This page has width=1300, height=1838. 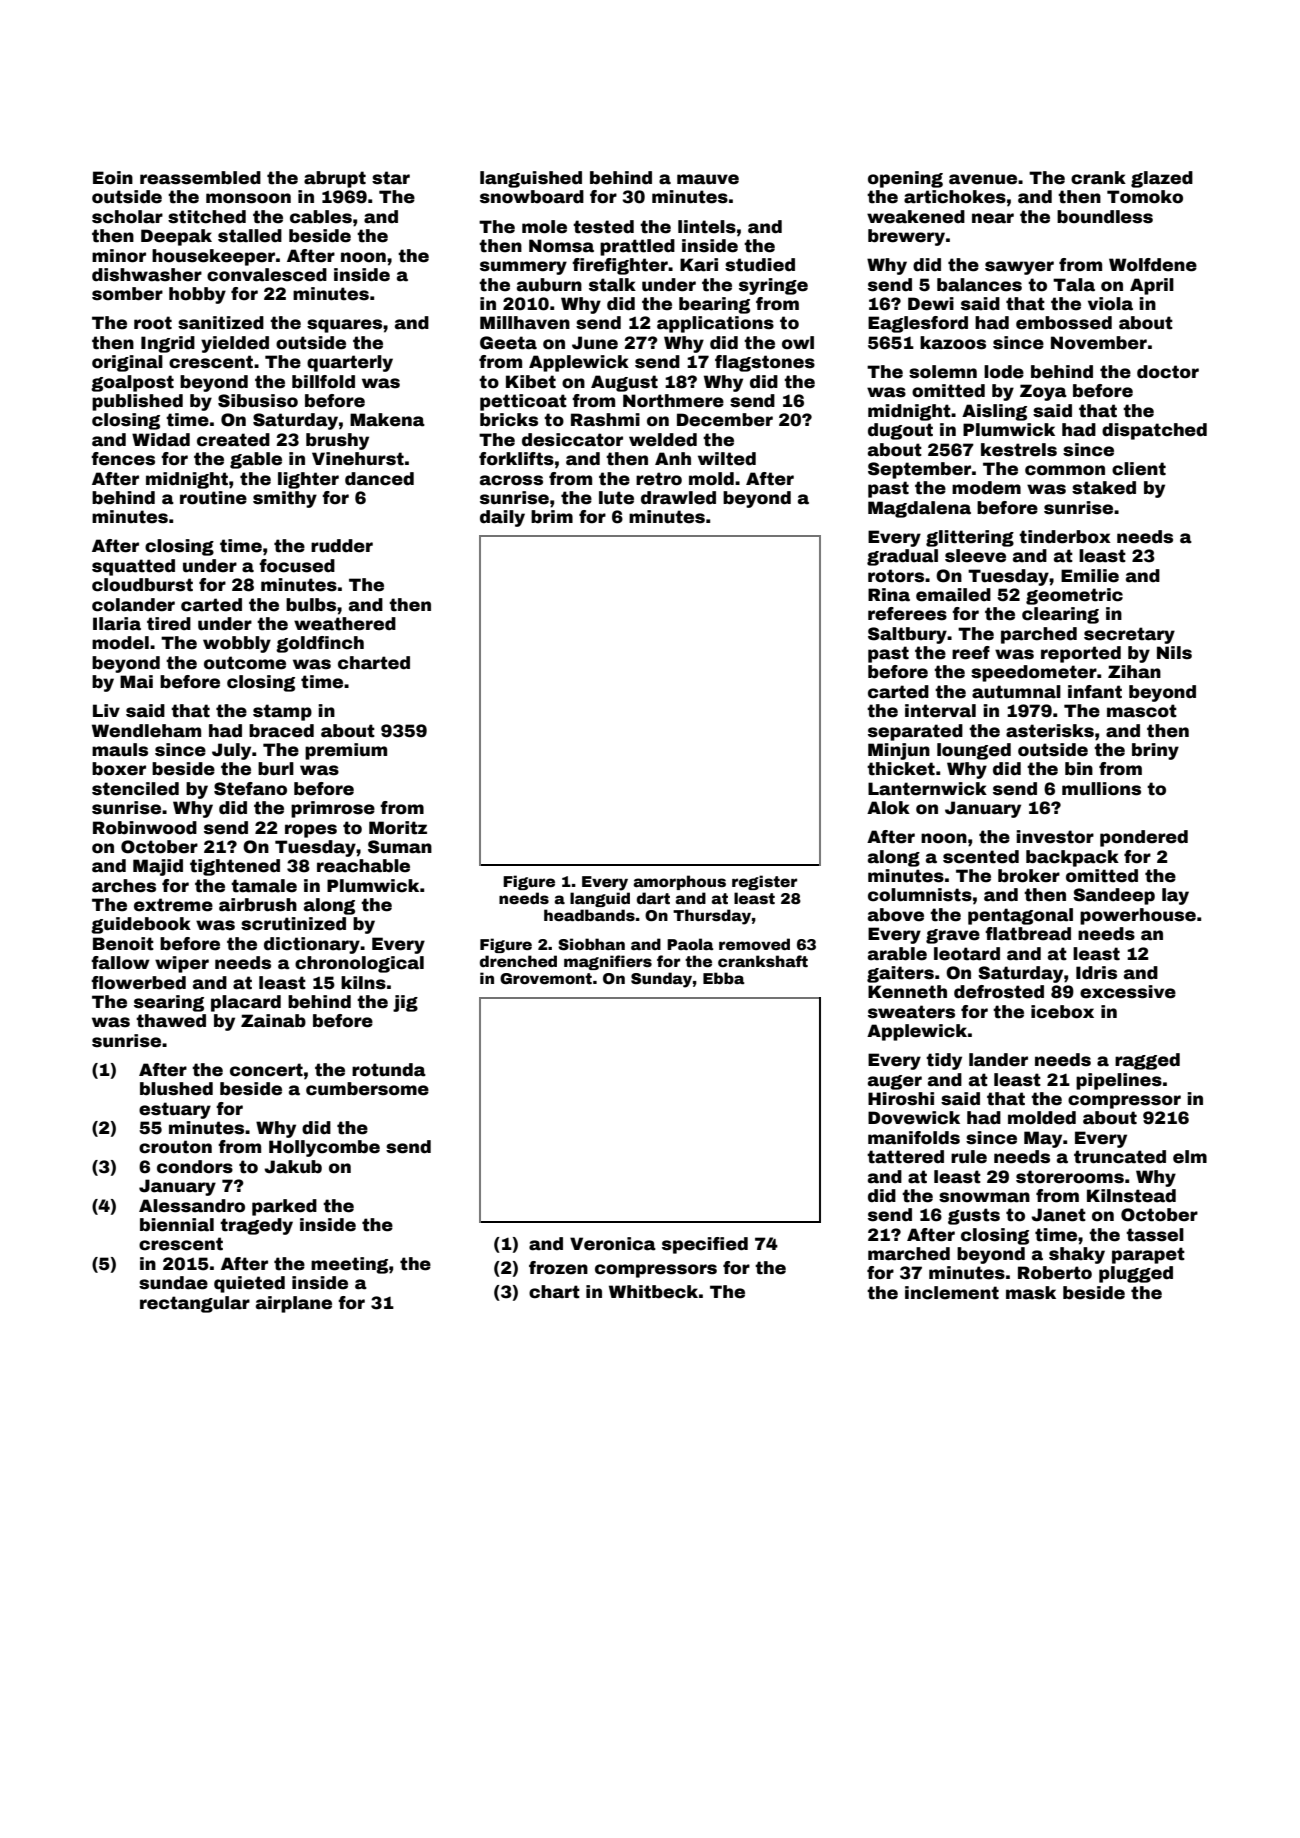 I want to click on squatted, so click(x=133, y=567).
